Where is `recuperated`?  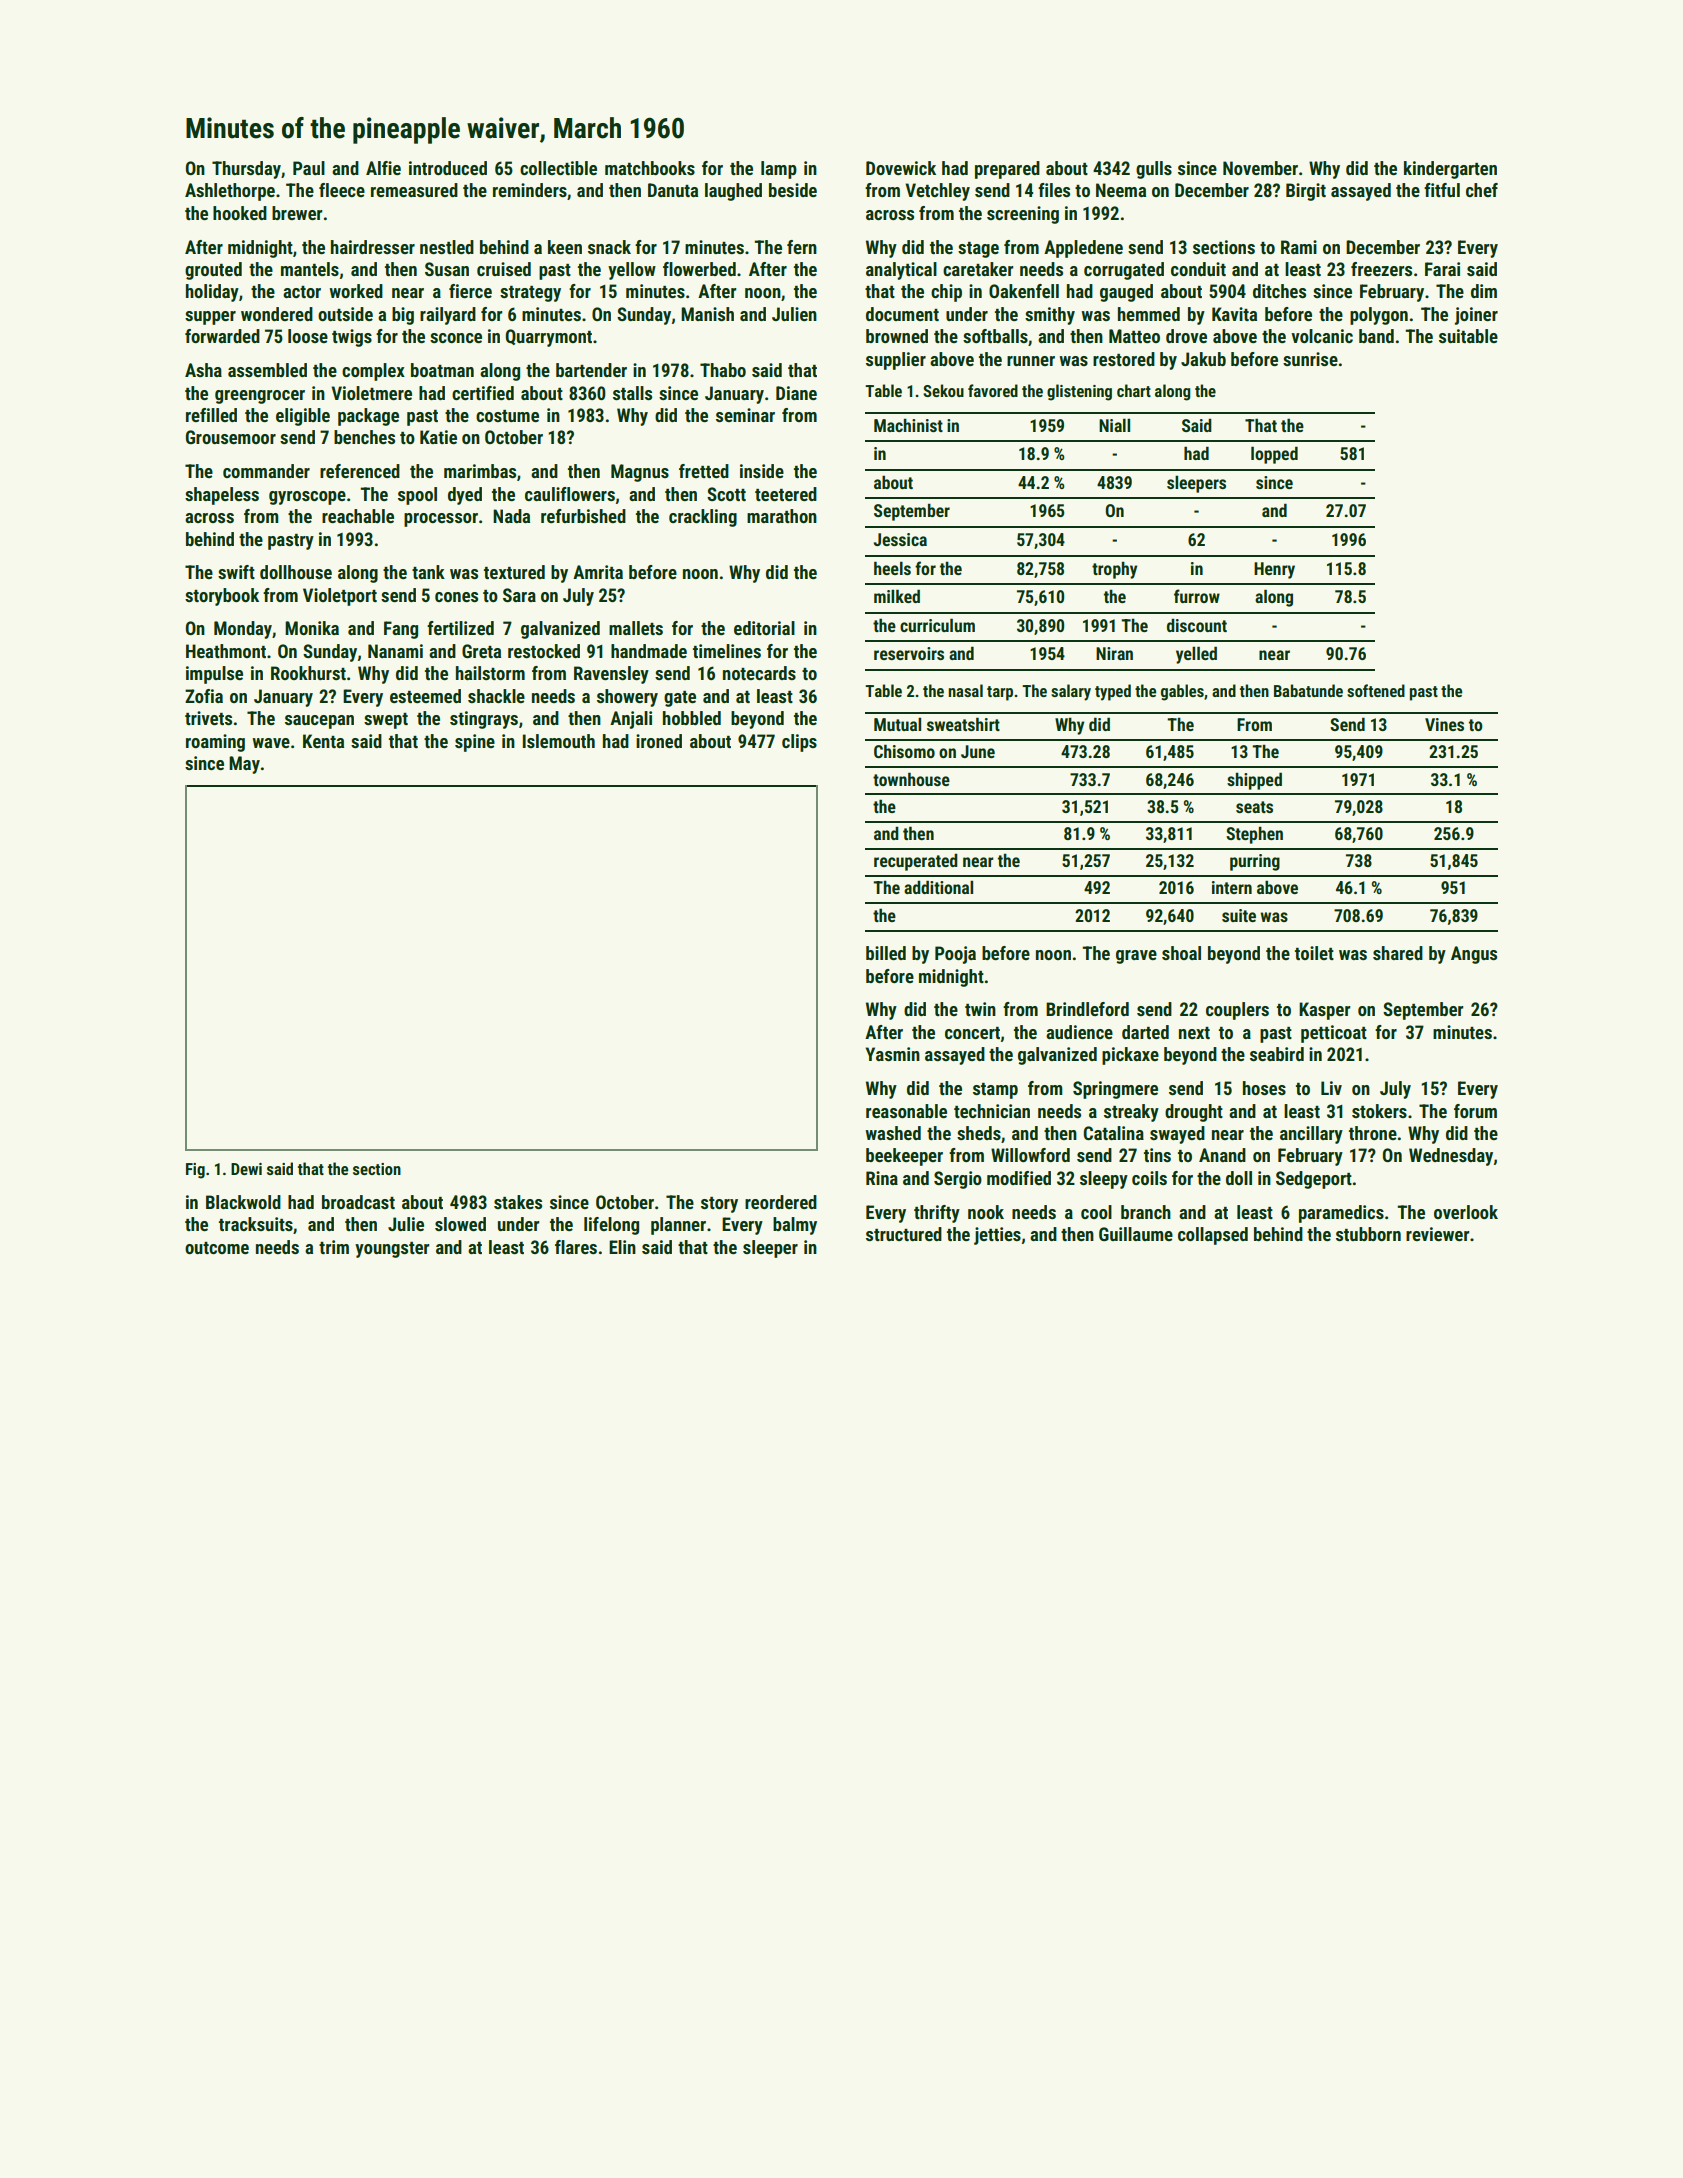 recuperated is located at coordinates (916, 862).
